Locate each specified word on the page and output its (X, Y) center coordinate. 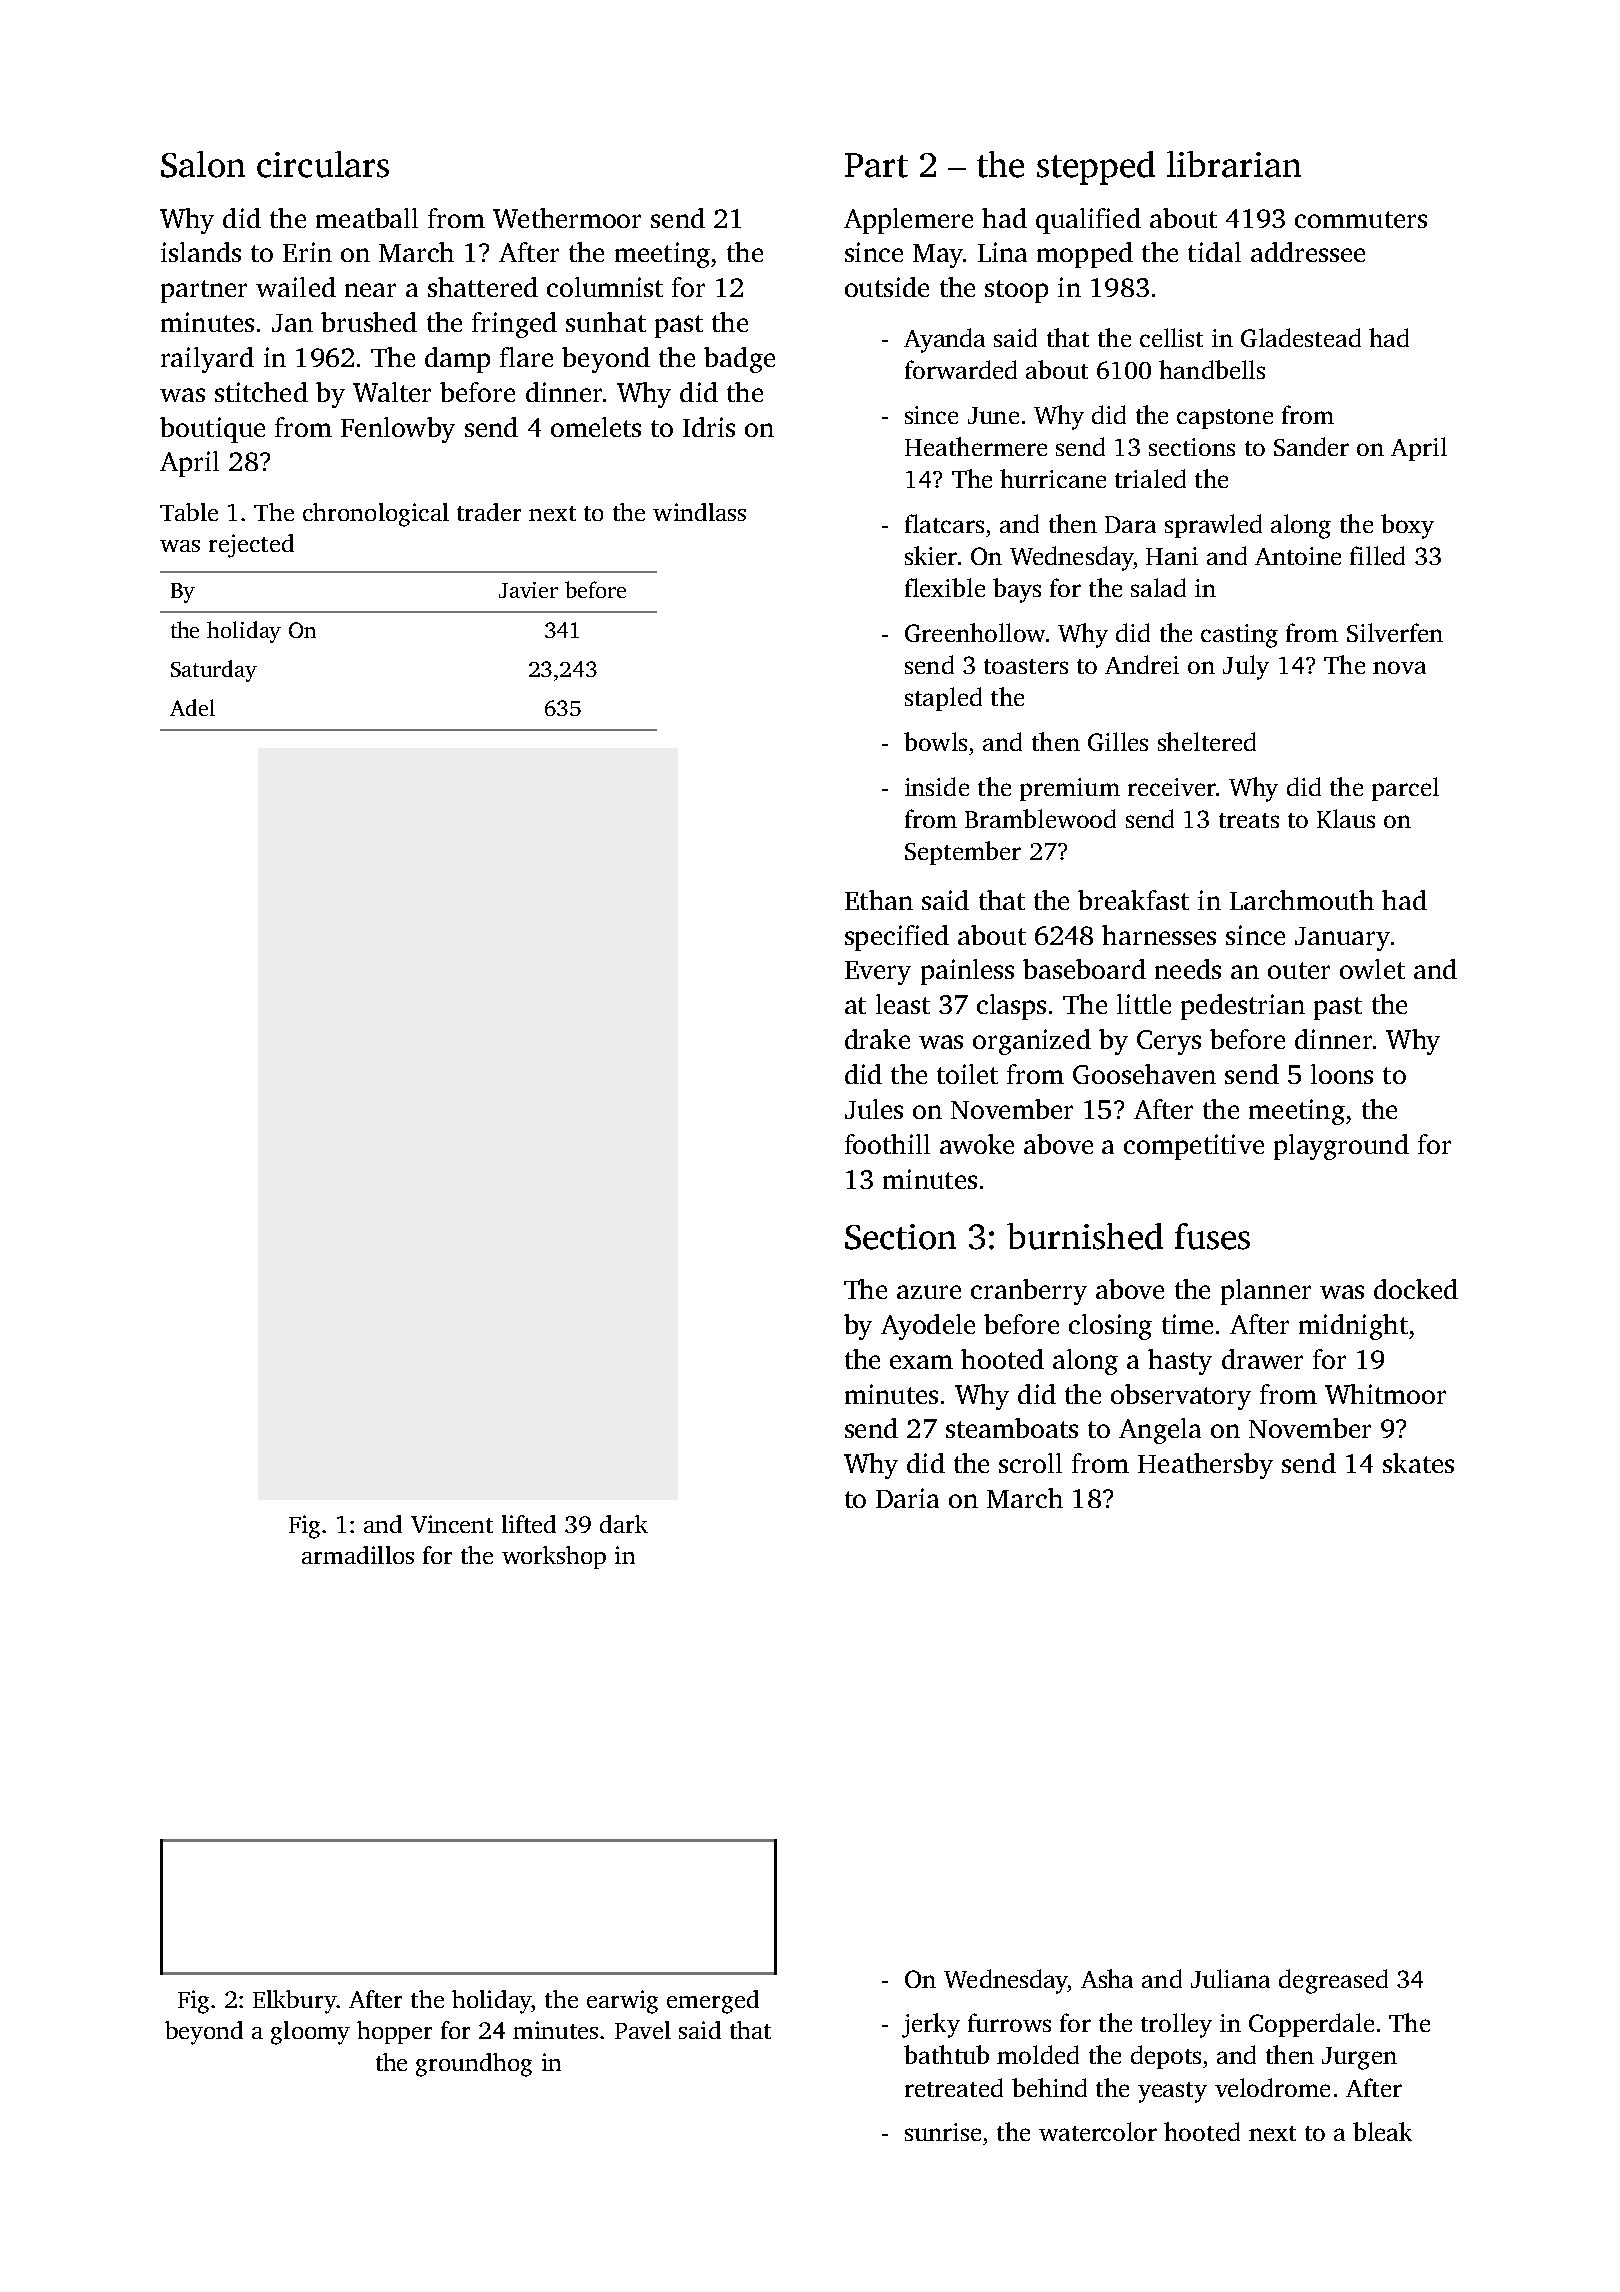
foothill (887, 1144)
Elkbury (294, 2002)
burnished (1085, 1236)
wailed (296, 287)
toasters (1026, 666)
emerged (713, 2002)
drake (877, 1039)
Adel (192, 707)
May (938, 256)
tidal (1214, 252)
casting (1239, 636)
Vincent (452, 1524)
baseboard (1084, 969)
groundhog (474, 2065)
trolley (1176, 2025)
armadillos (358, 1555)
